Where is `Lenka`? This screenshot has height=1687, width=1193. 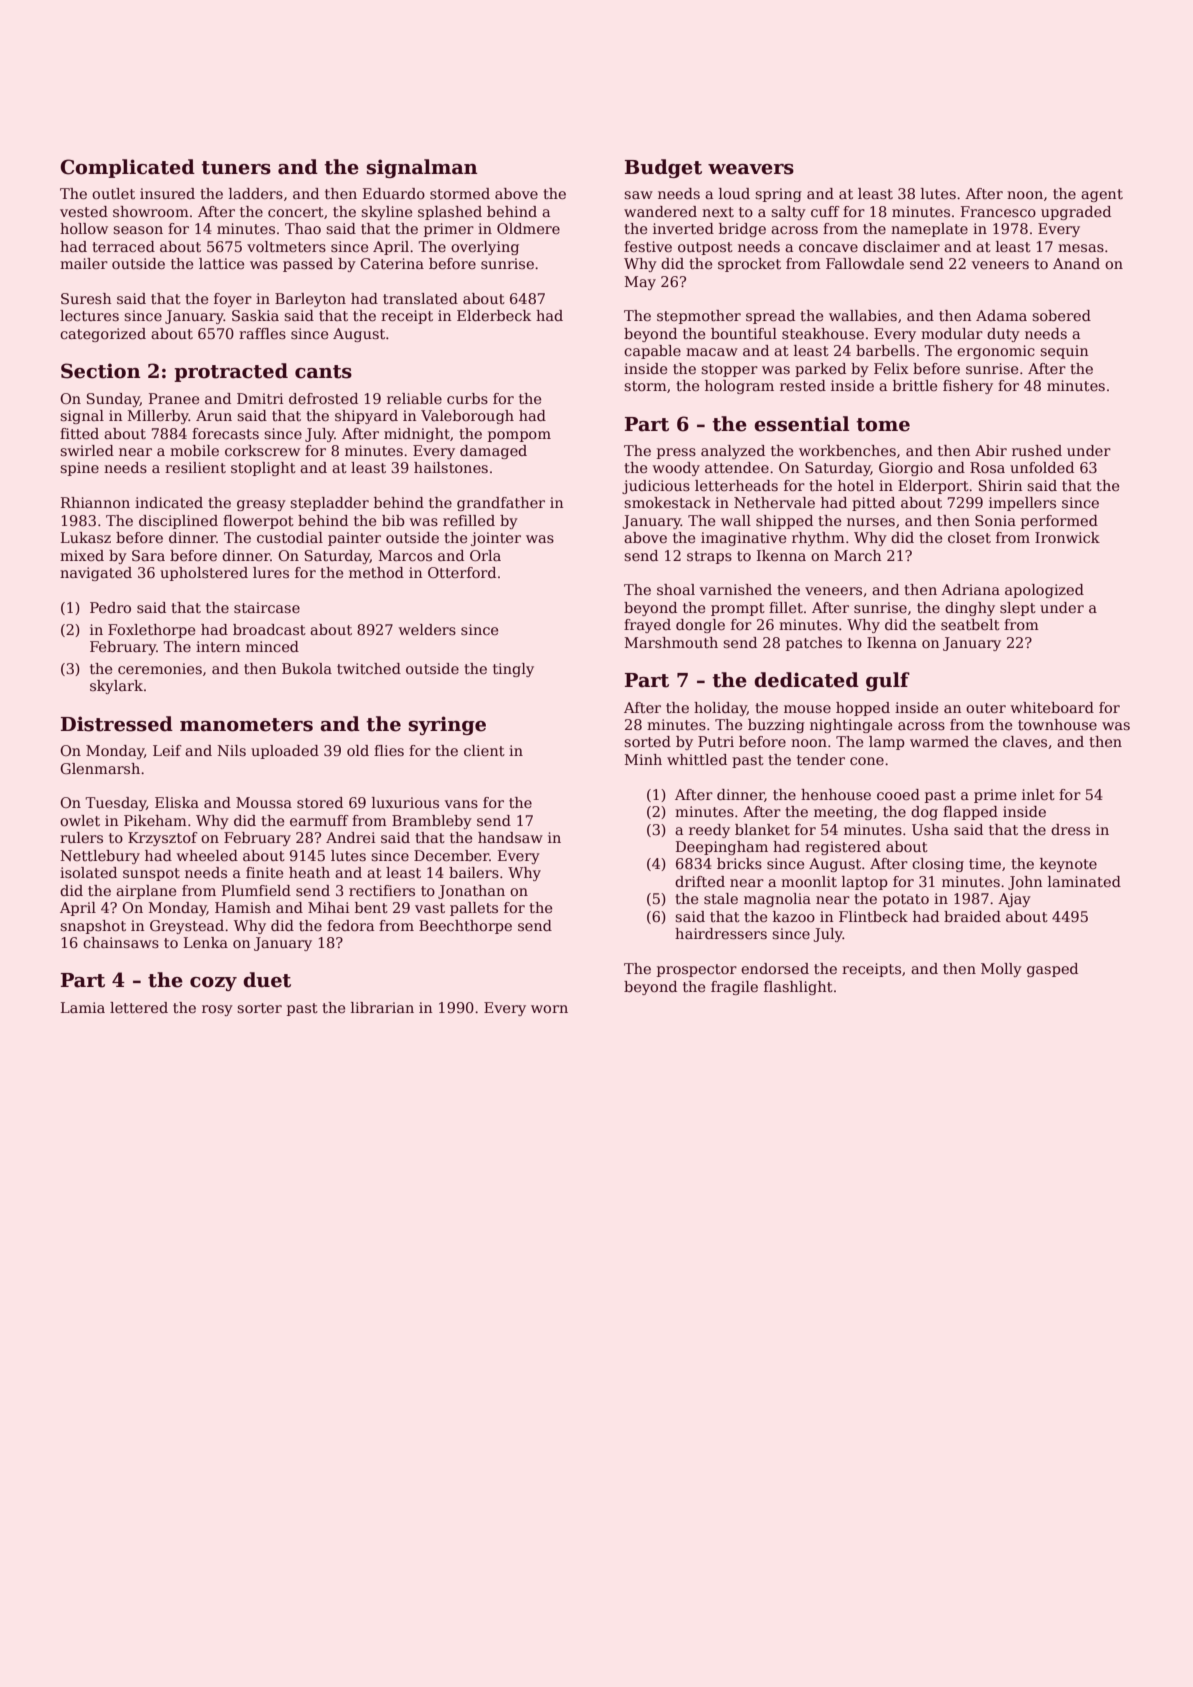 Lenka is located at coordinates (206, 942).
